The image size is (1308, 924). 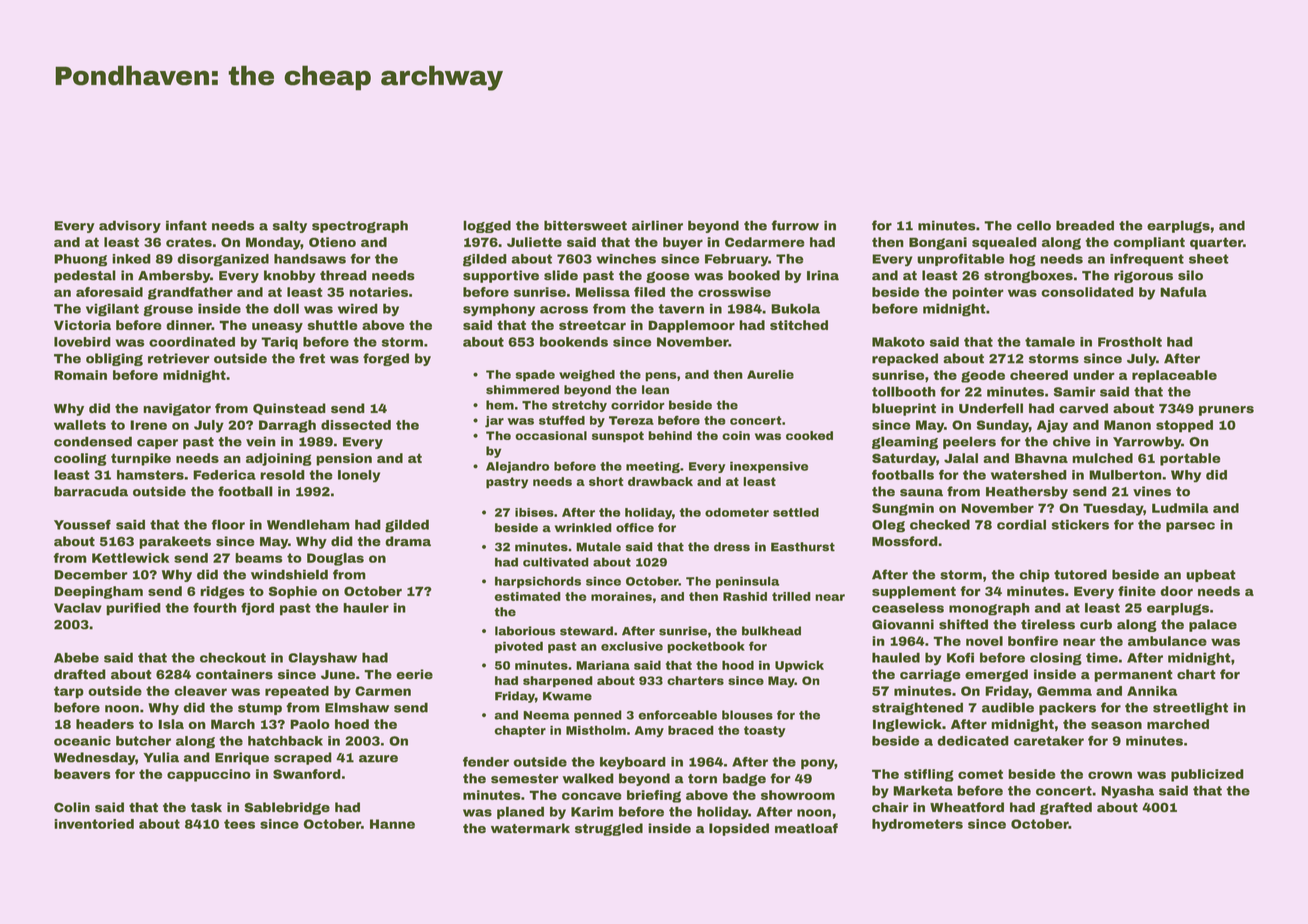 What do you see at coordinates (574, 342) in the screenshot?
I see `bookends` at bounding box center [574, 342].
